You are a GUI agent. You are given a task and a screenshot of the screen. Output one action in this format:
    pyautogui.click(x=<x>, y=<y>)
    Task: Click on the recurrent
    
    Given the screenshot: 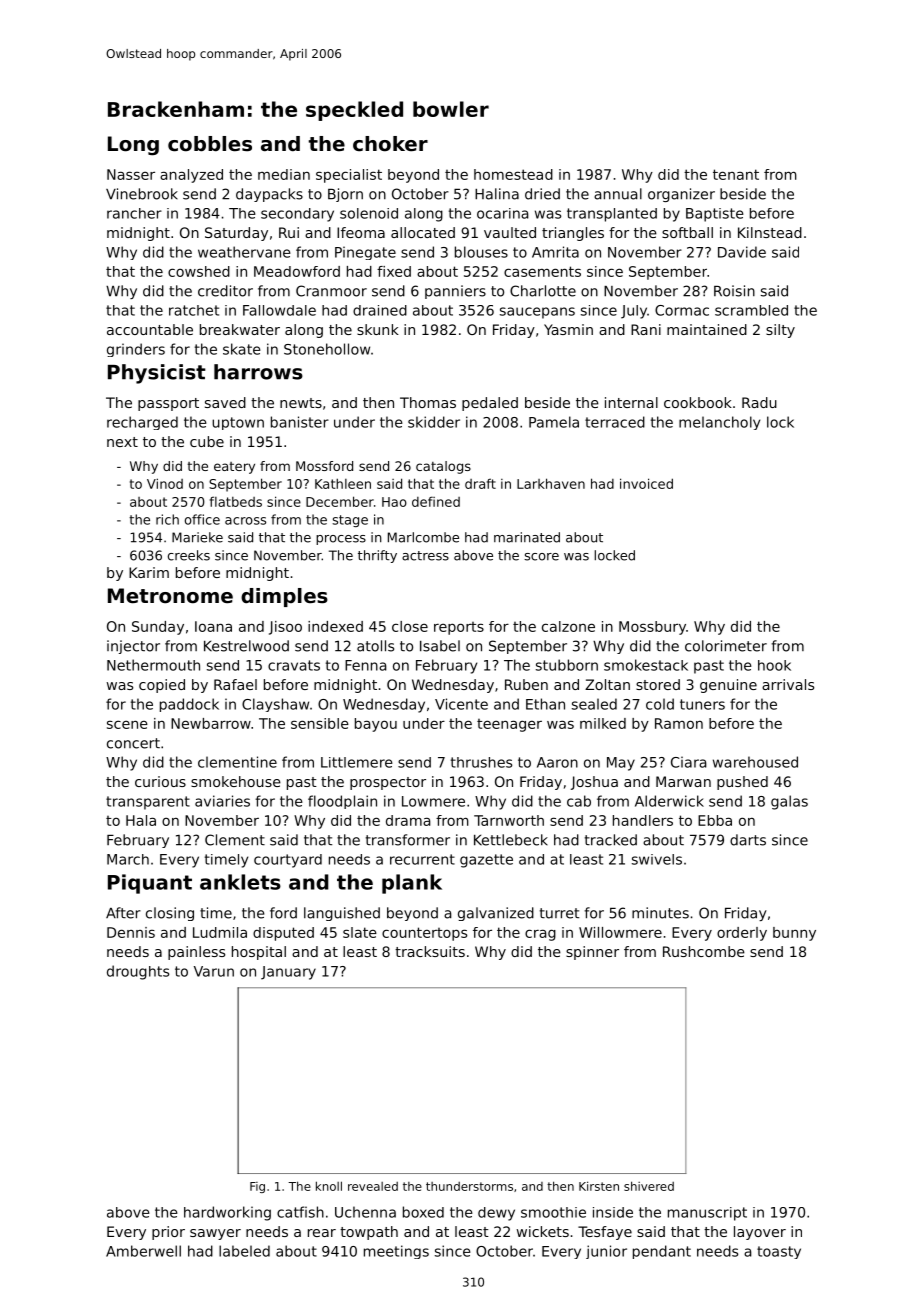 What is the action you would take?
    pyautogui.click(x=422, y=859)
